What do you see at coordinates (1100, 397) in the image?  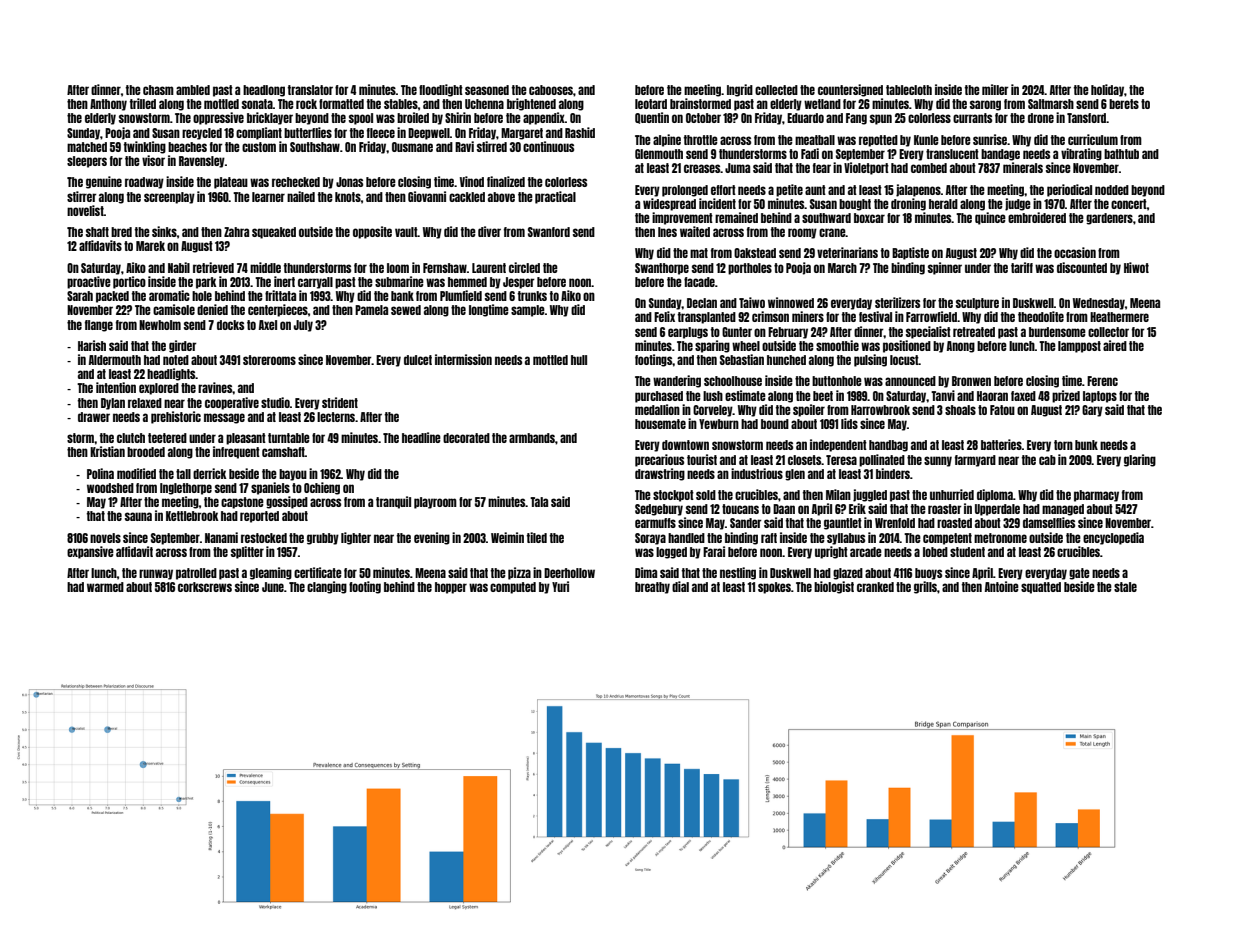 I see `laptops` at bounding box center [1100, 397].
